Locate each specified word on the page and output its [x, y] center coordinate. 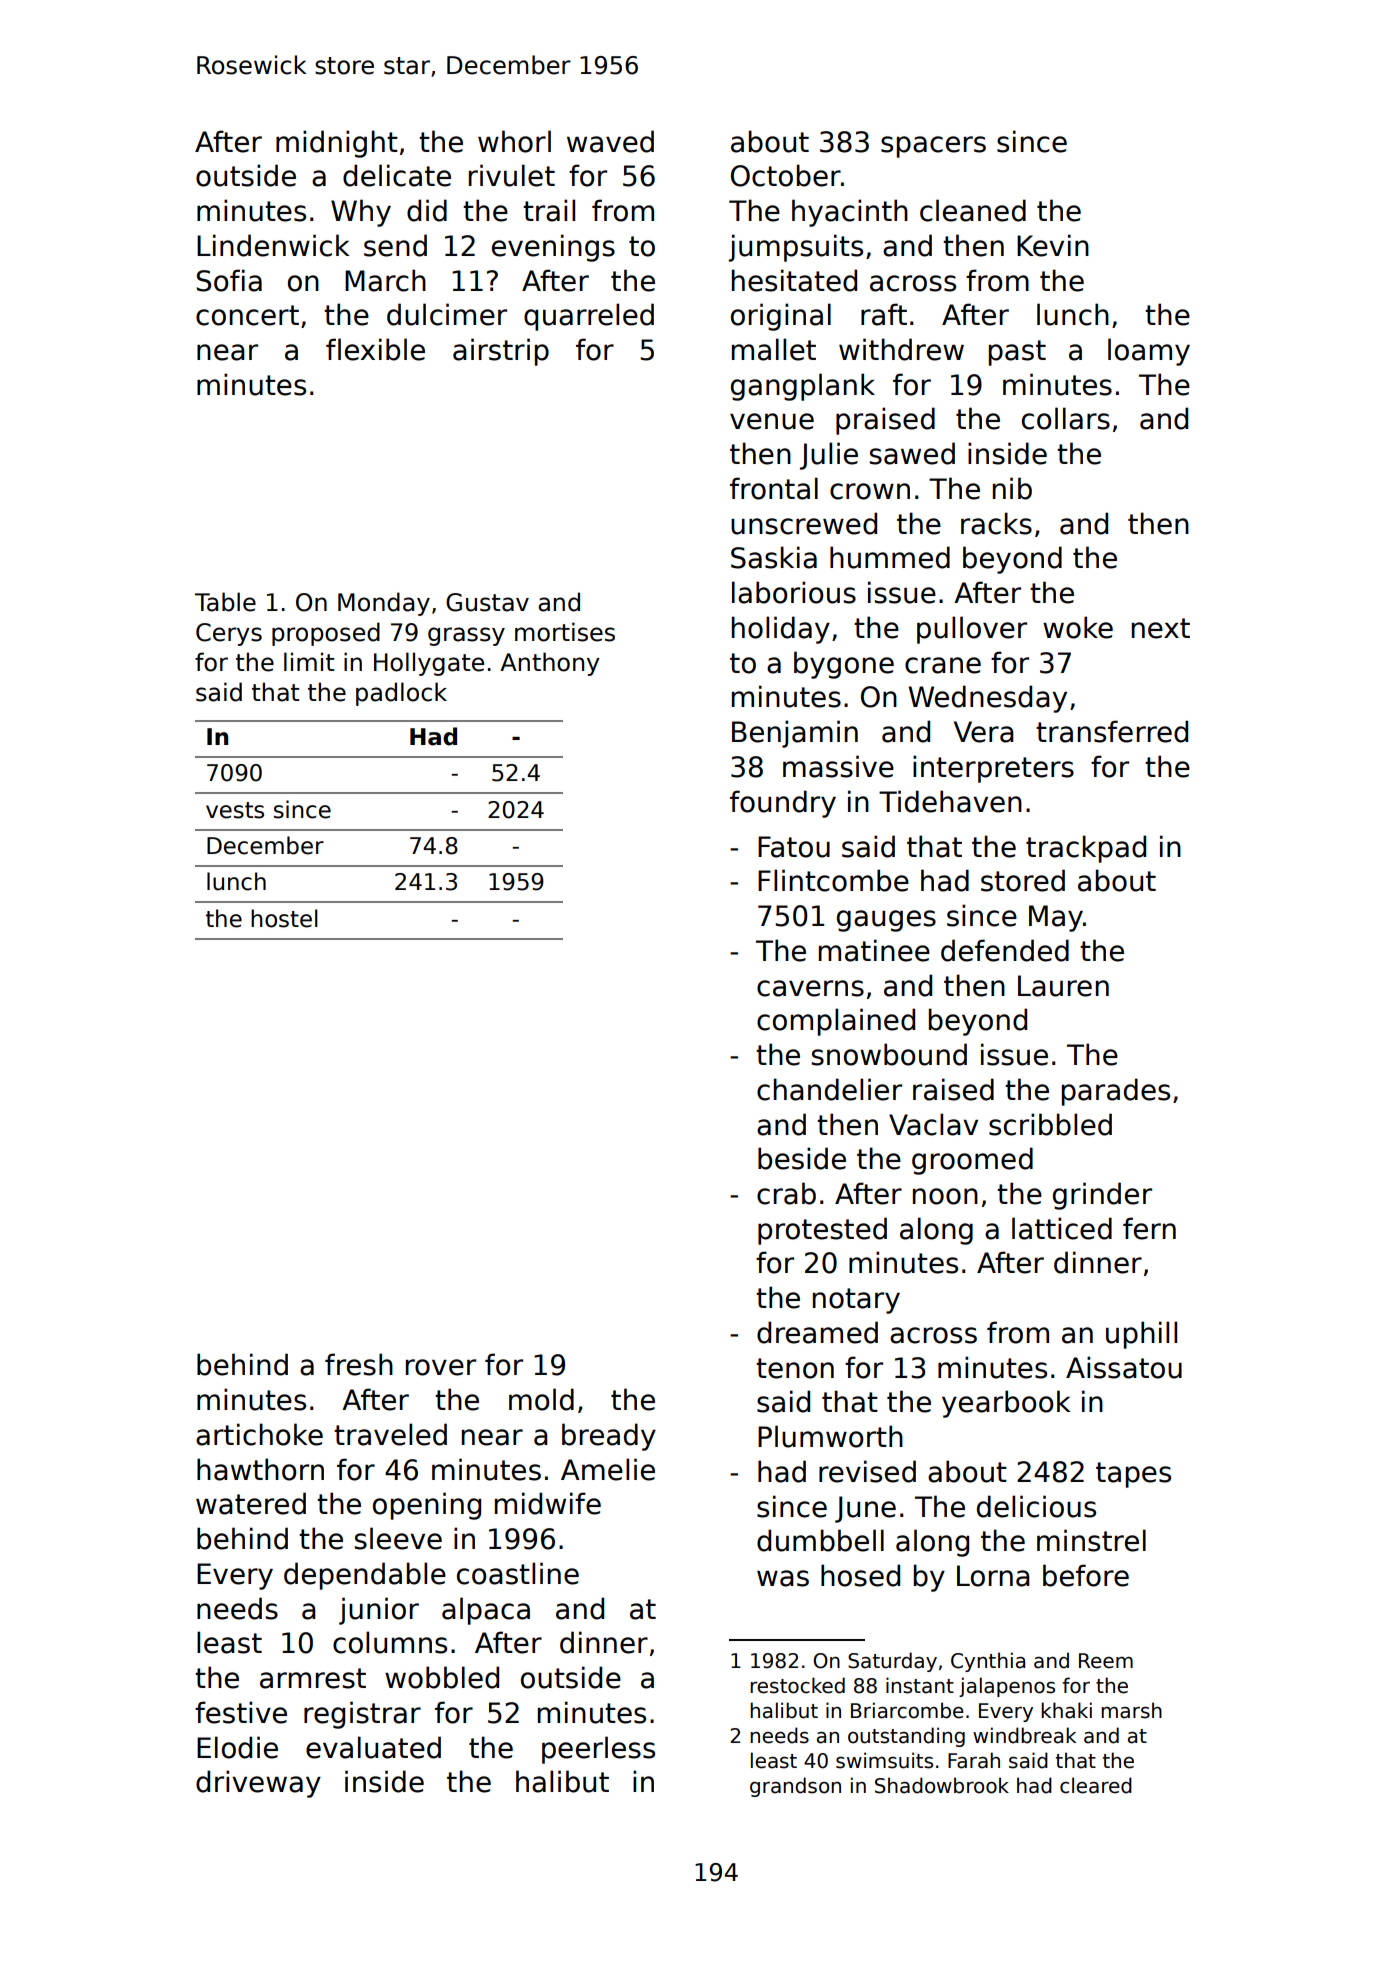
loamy [1149, 352]
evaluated [373, 1747]
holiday [781, 630]
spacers [933, 147]
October [786, 175]
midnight [337, 144]
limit [309, 661]
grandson [795, 1787]
